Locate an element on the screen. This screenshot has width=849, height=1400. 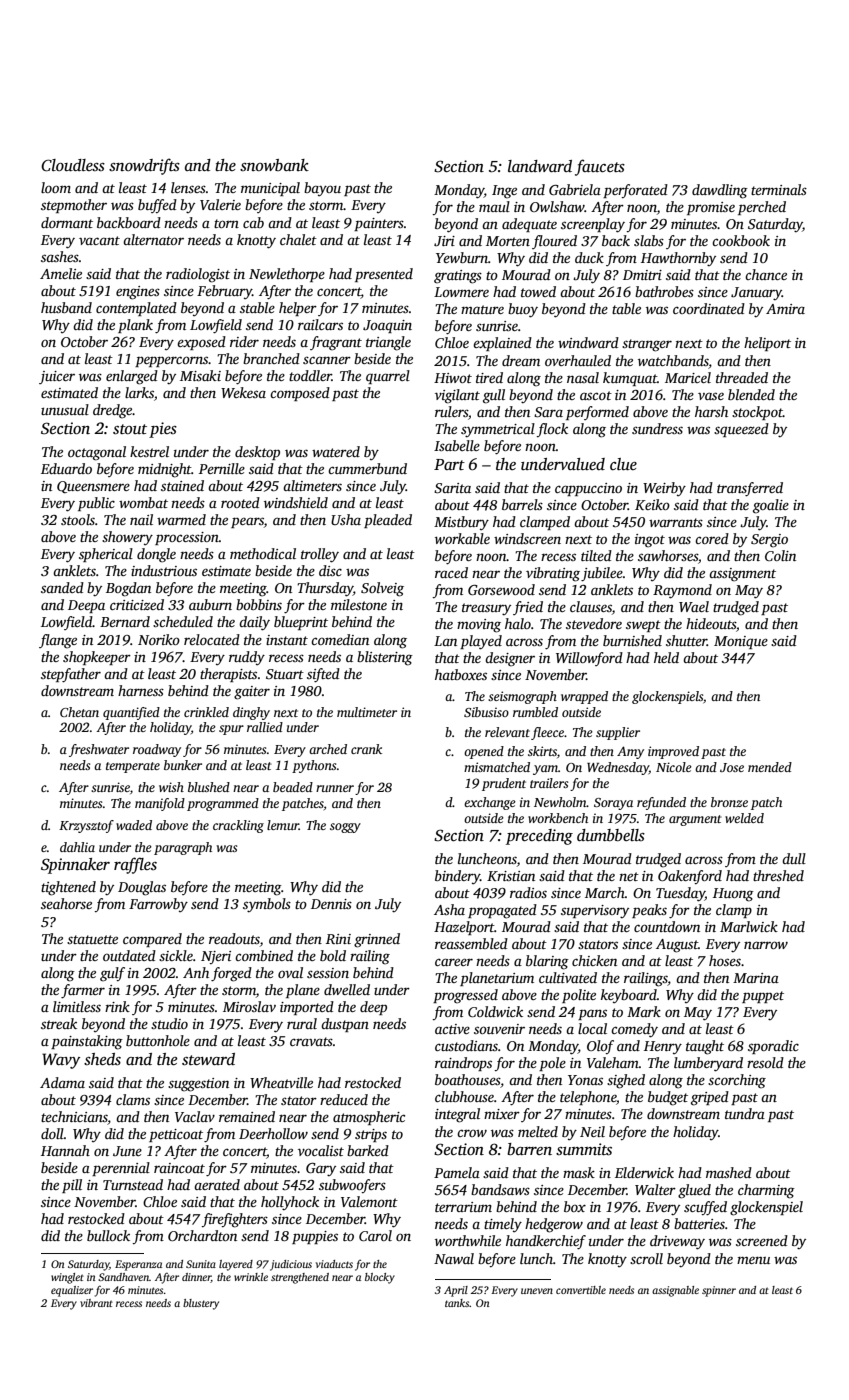
Nicole is located at coordinates (674, 767).
